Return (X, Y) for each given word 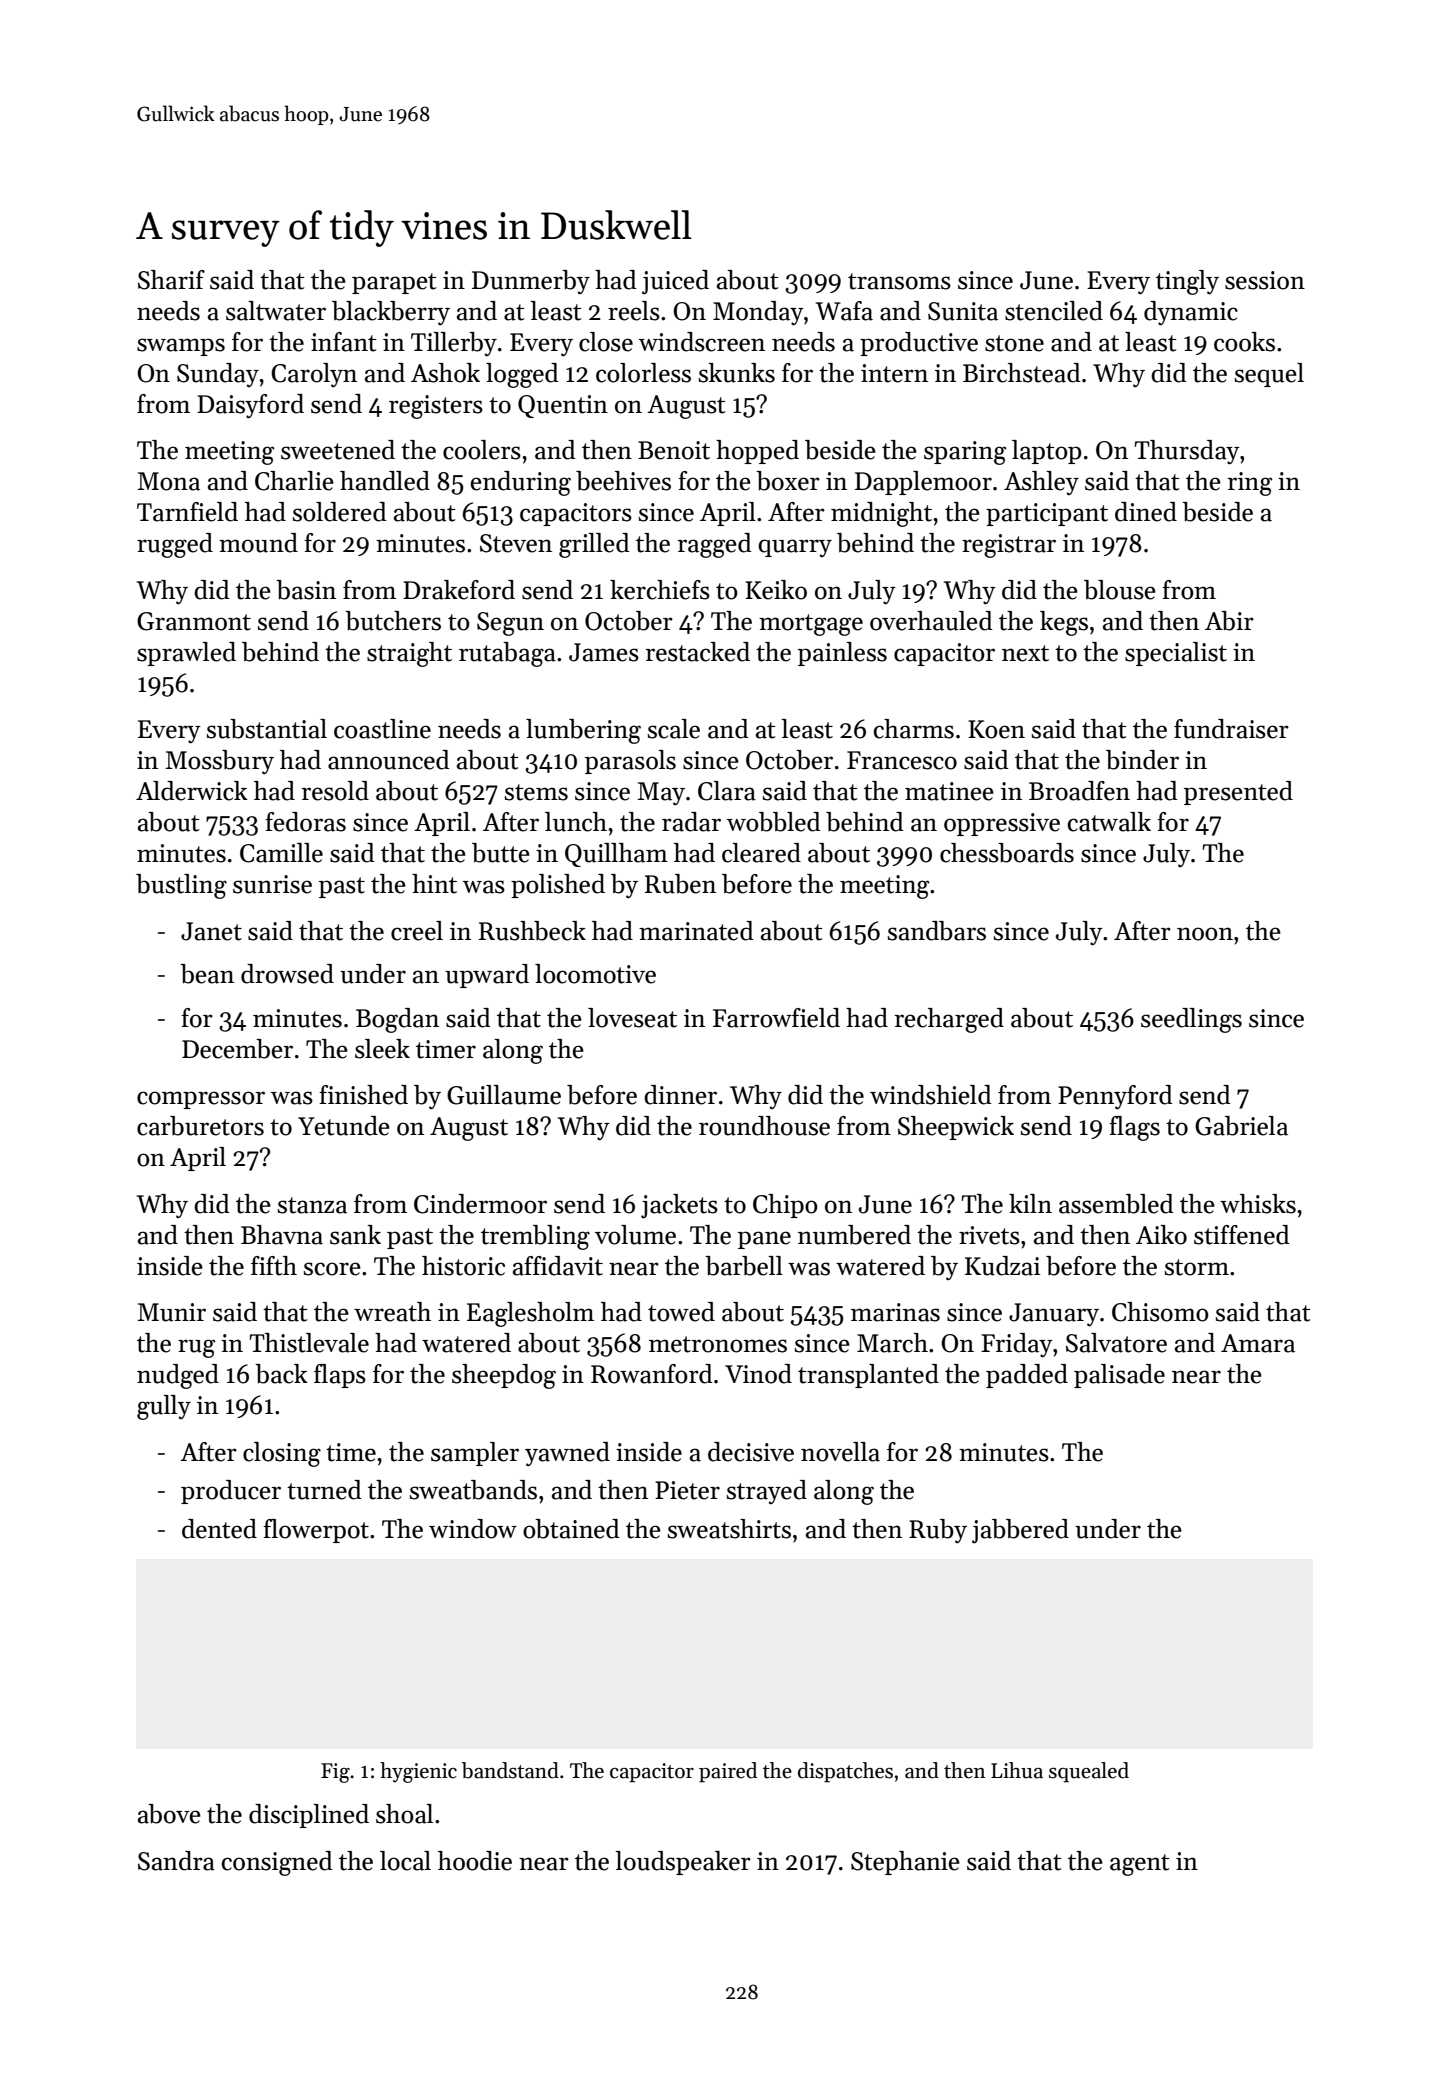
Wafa (844, 311)
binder (1142, 760)
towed (681, 1312)
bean (207, 974)
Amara (1258, 1343)
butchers (393, 621)
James (604, 652)
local (405, 1861)
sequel (1269, 375)
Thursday (1187, 452)
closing (282, 1454)
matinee (949, 791)
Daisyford (250, 406)
